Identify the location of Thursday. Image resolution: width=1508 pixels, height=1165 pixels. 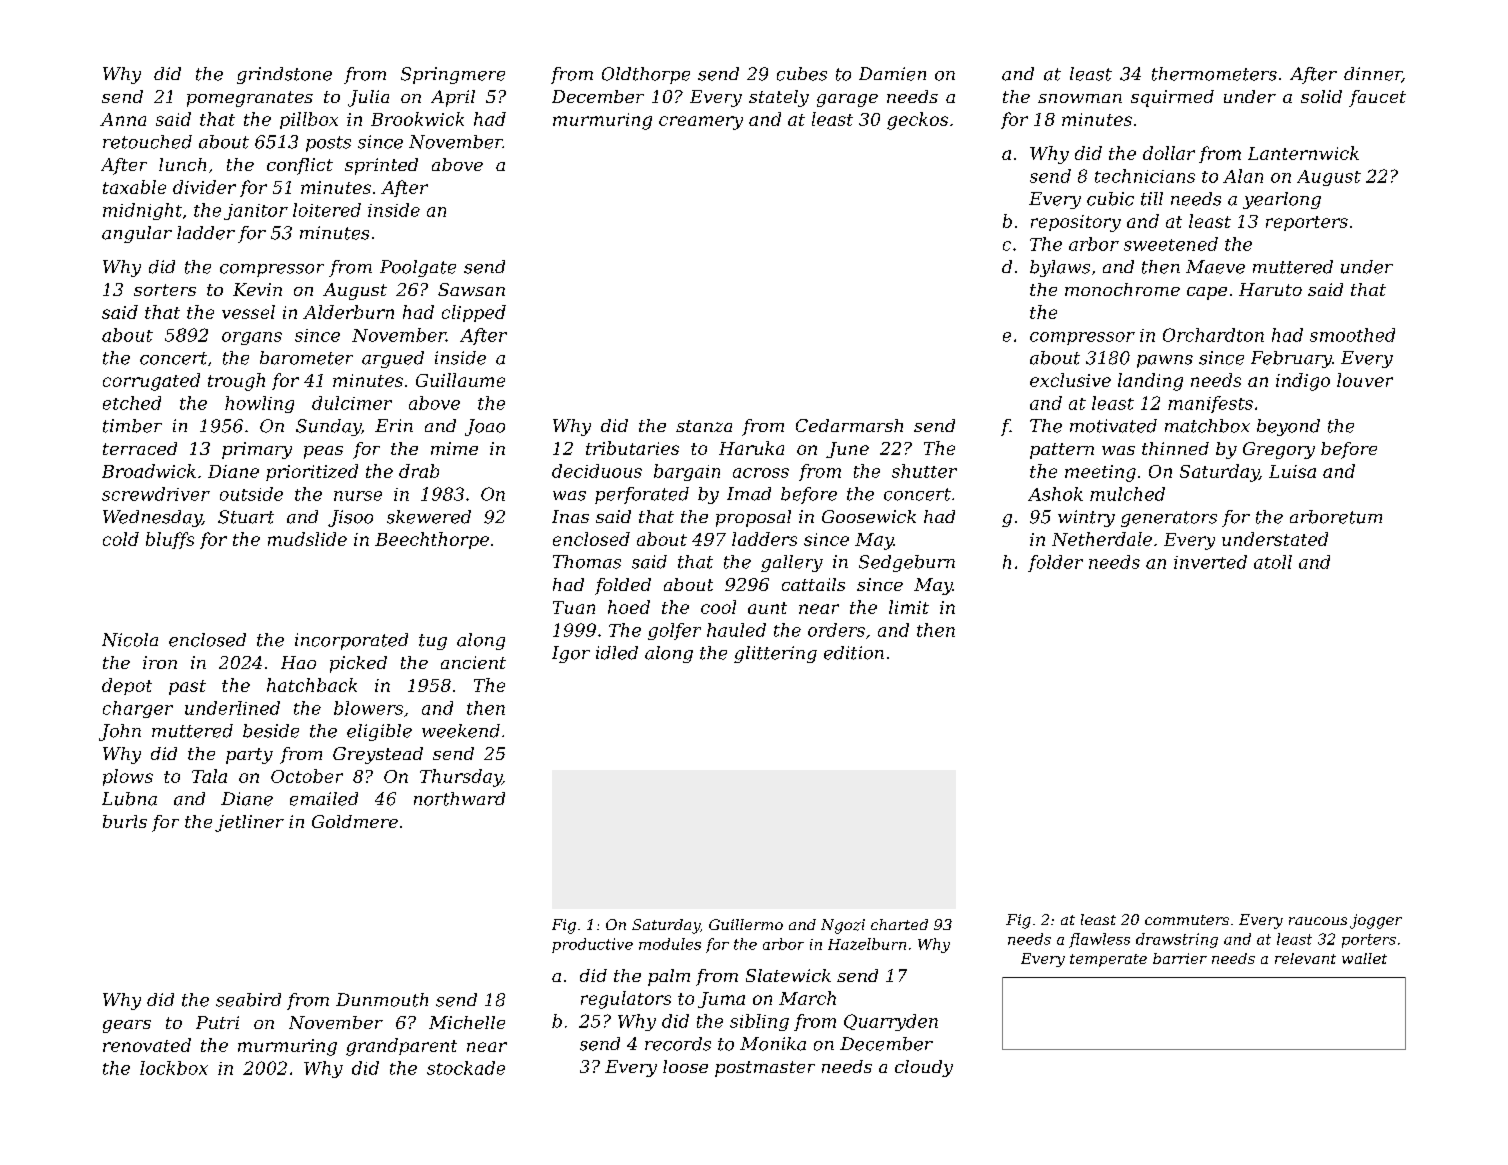
(461, 778).
